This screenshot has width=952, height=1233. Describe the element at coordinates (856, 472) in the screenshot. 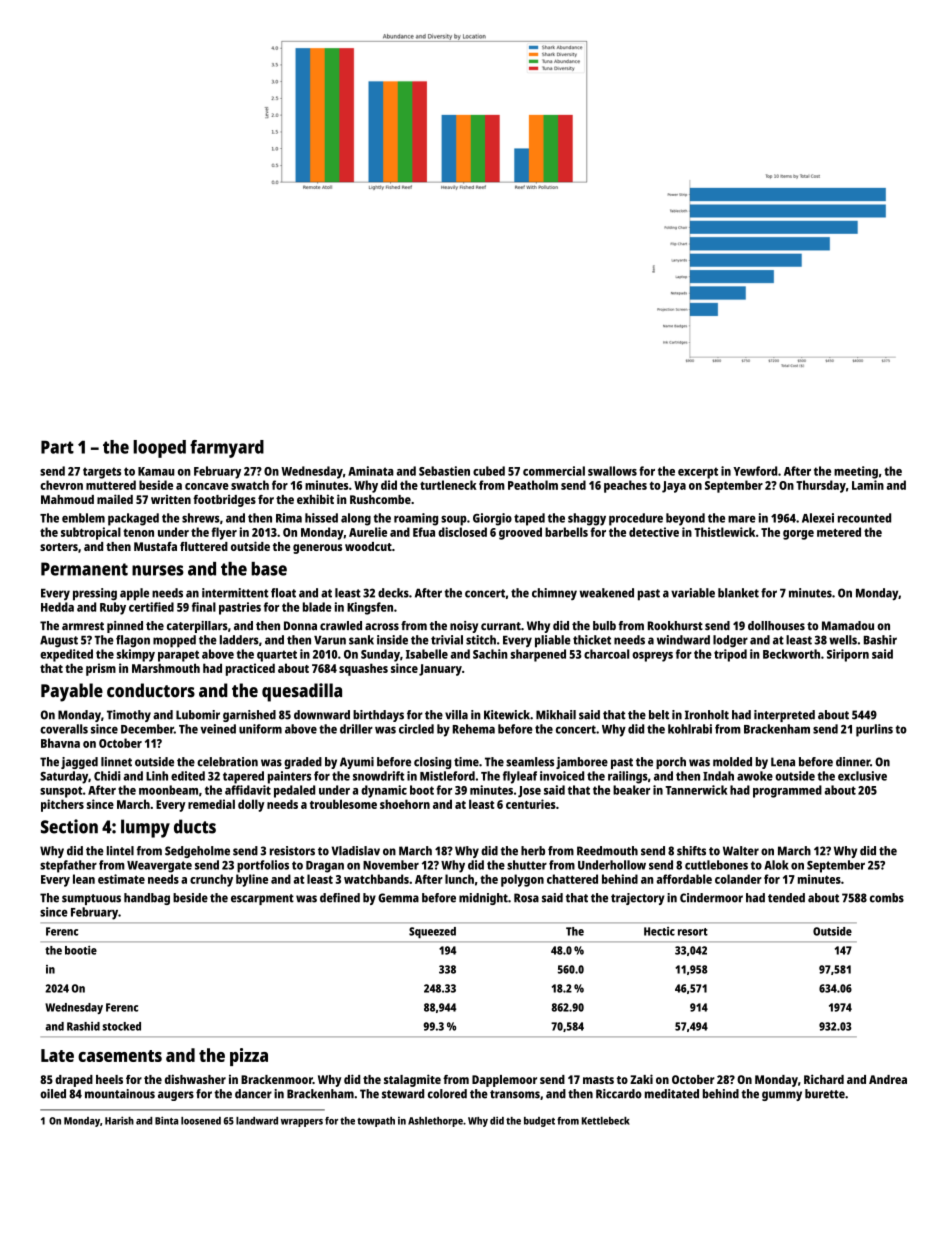

I see `meeting` at that location.
